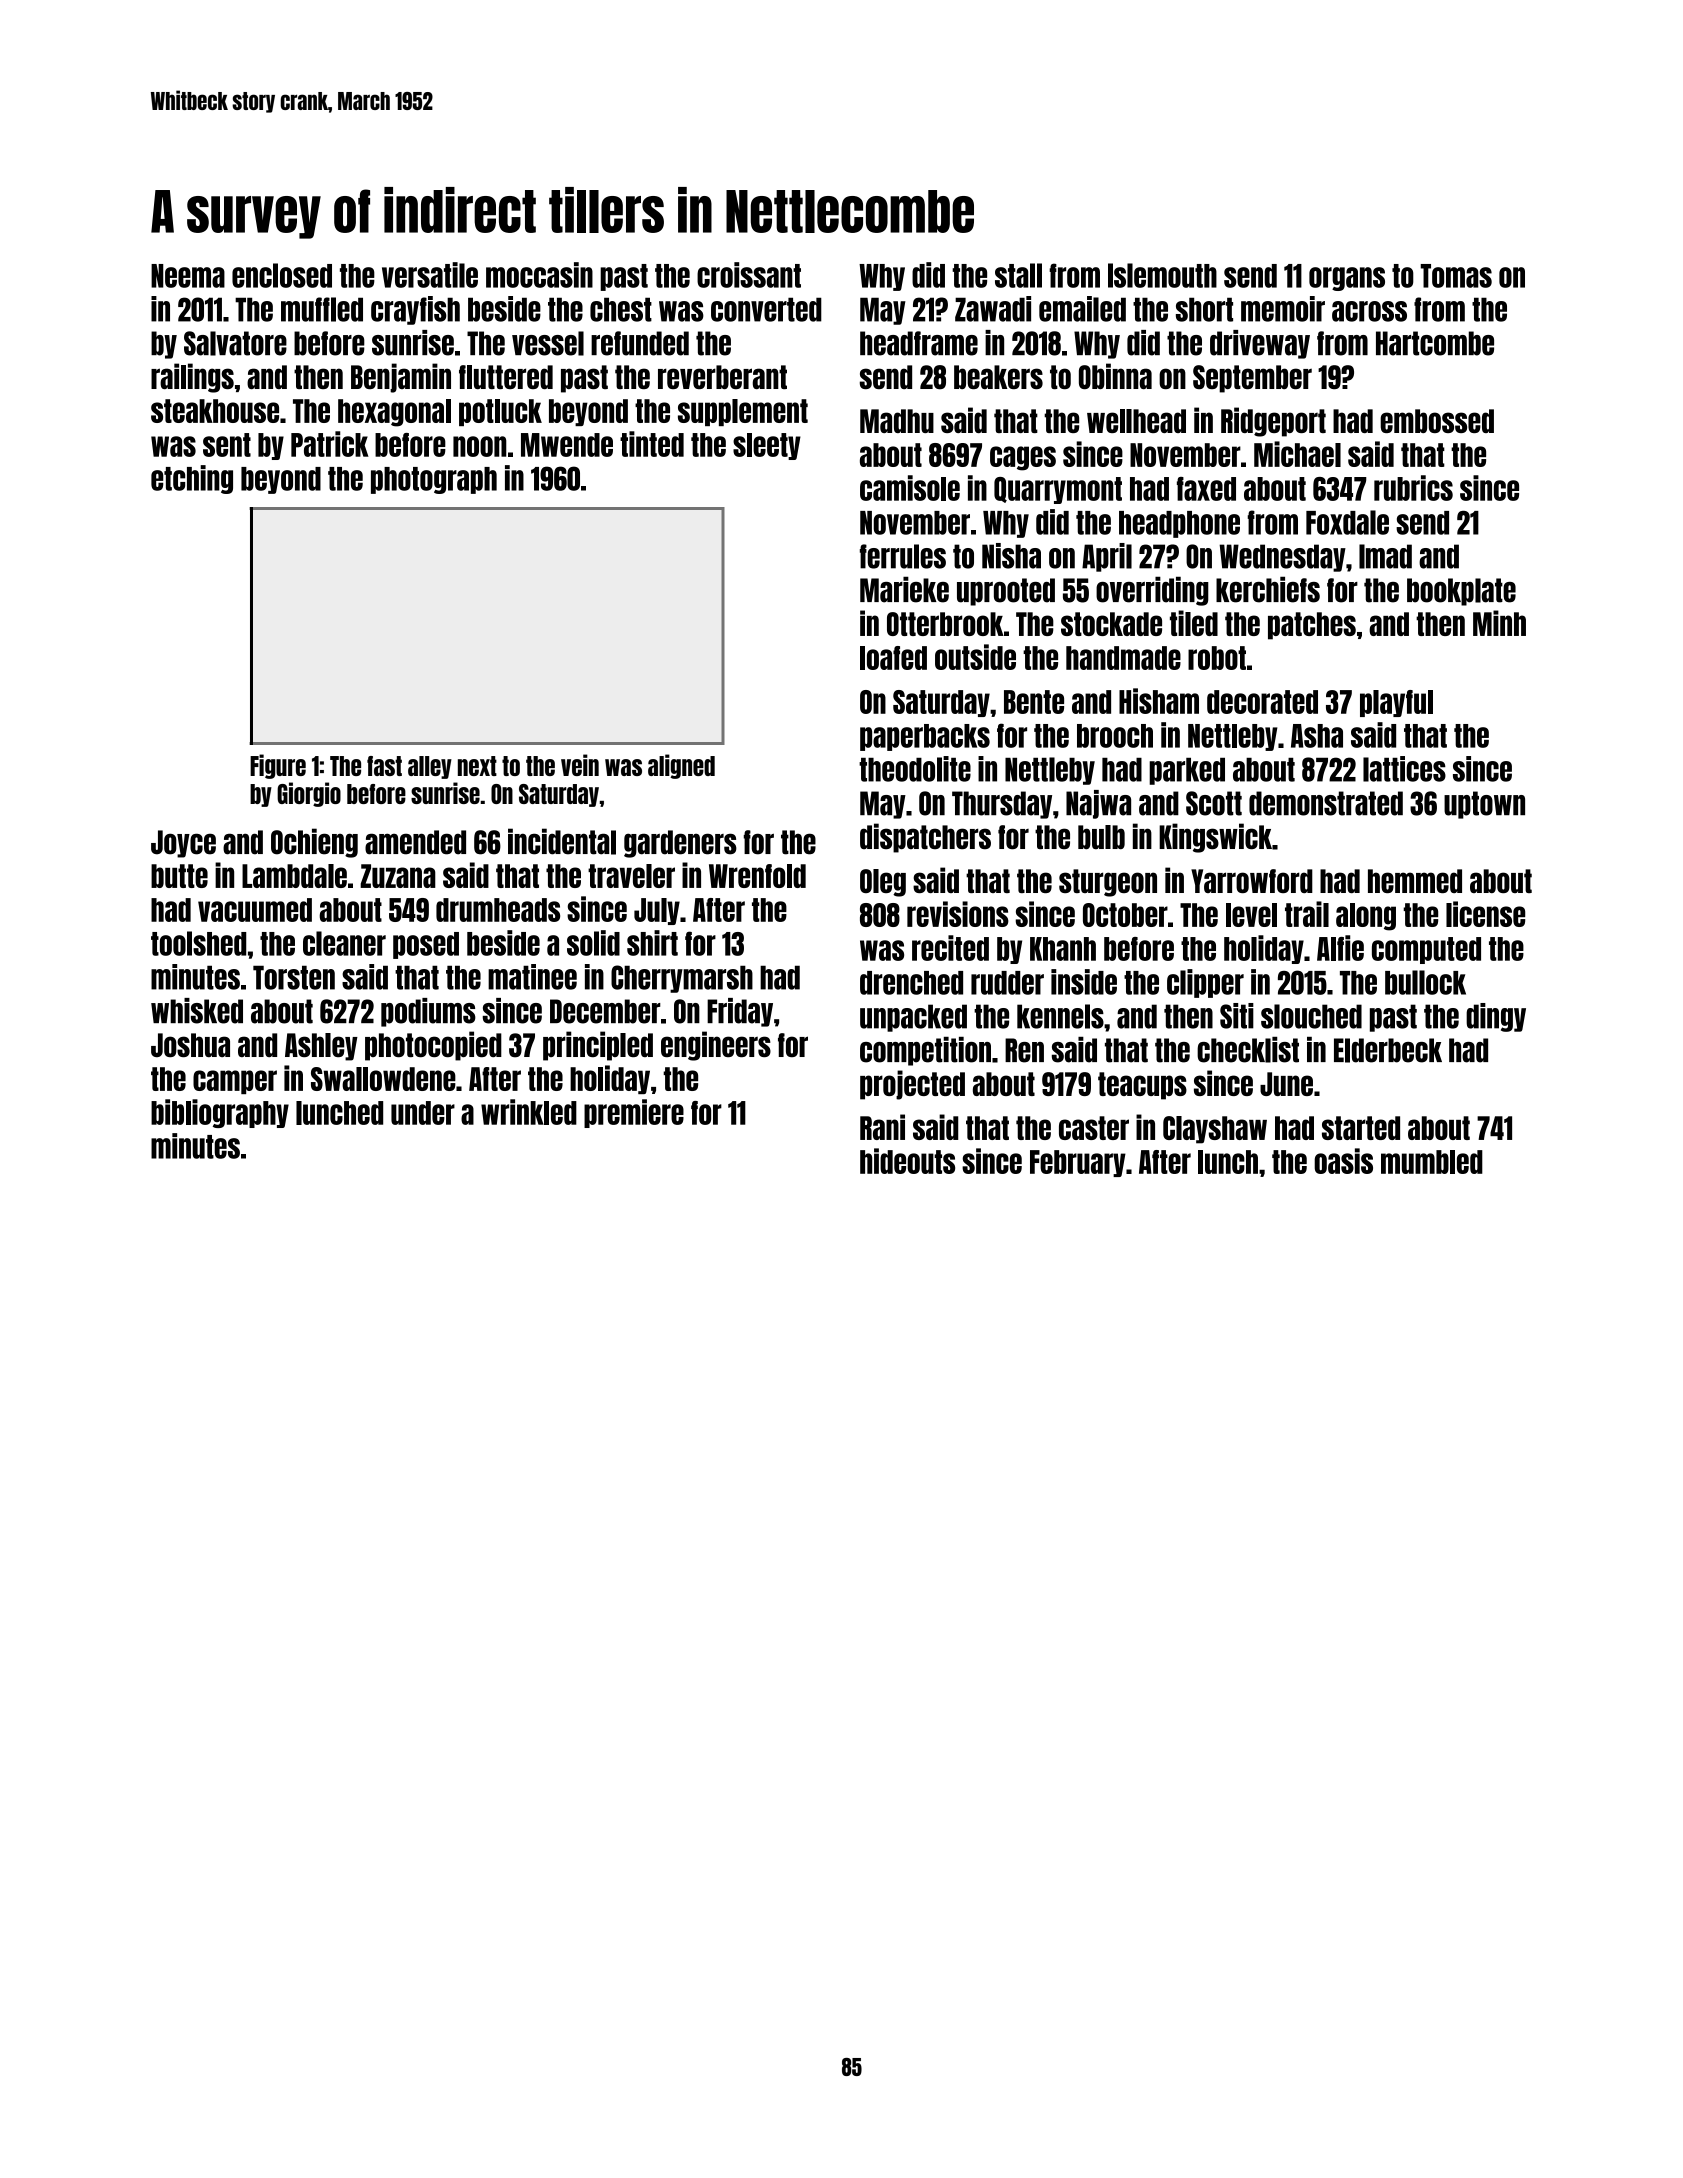 The width and height of the image is (1683, 2178). Describe the element at coordinates (1251, 915) in the image. I see `level` at that location.
